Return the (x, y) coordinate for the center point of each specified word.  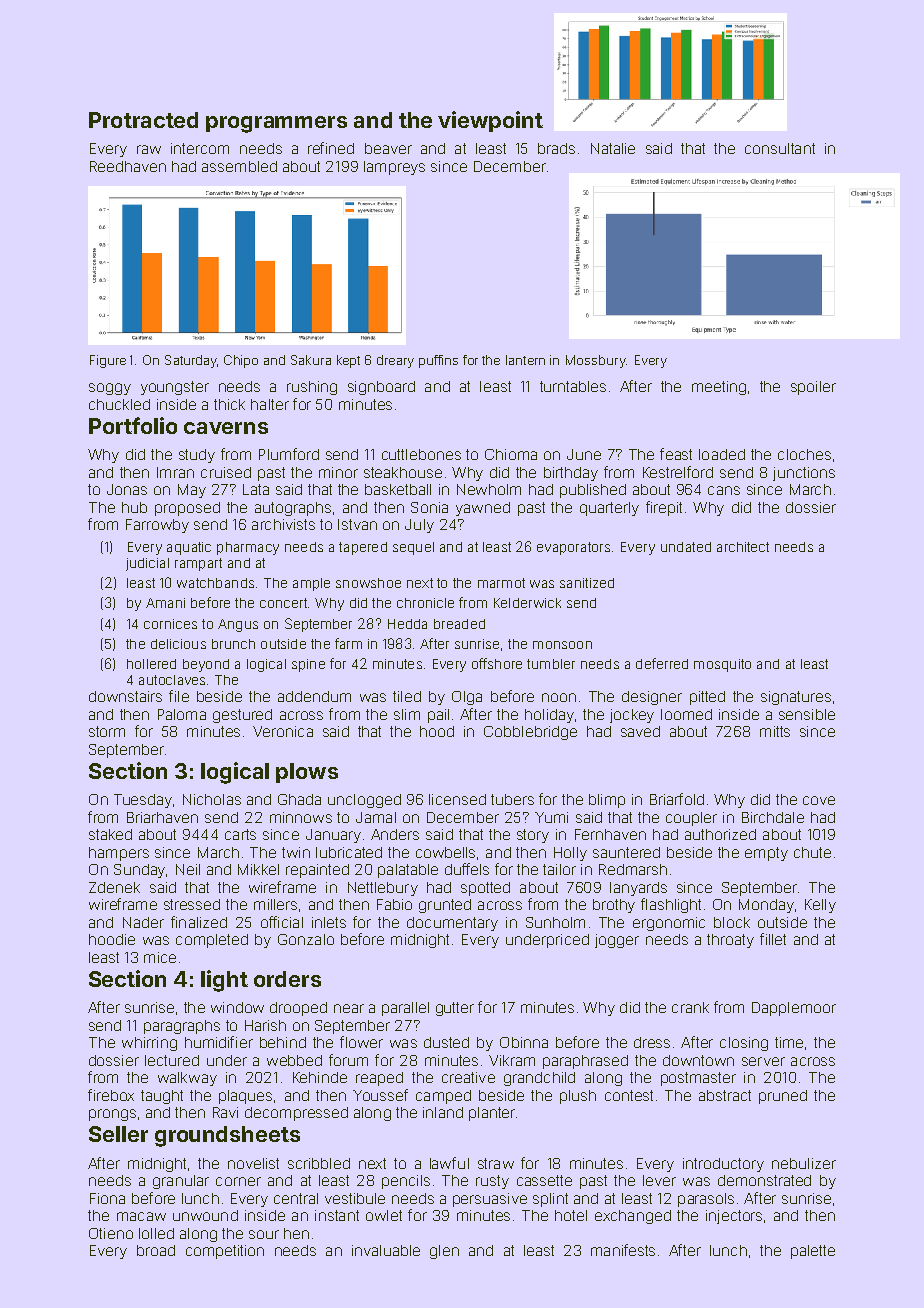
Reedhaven (128, 166)
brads (556, 148)
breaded (459, 624)
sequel (413, 548)
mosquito (722, 665)
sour (264, 1234)
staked (110, 834)
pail (438, 716)
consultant (780, 148)
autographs (293, 509)
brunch (233, 644)
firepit (664, 508)
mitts (775, 731)
